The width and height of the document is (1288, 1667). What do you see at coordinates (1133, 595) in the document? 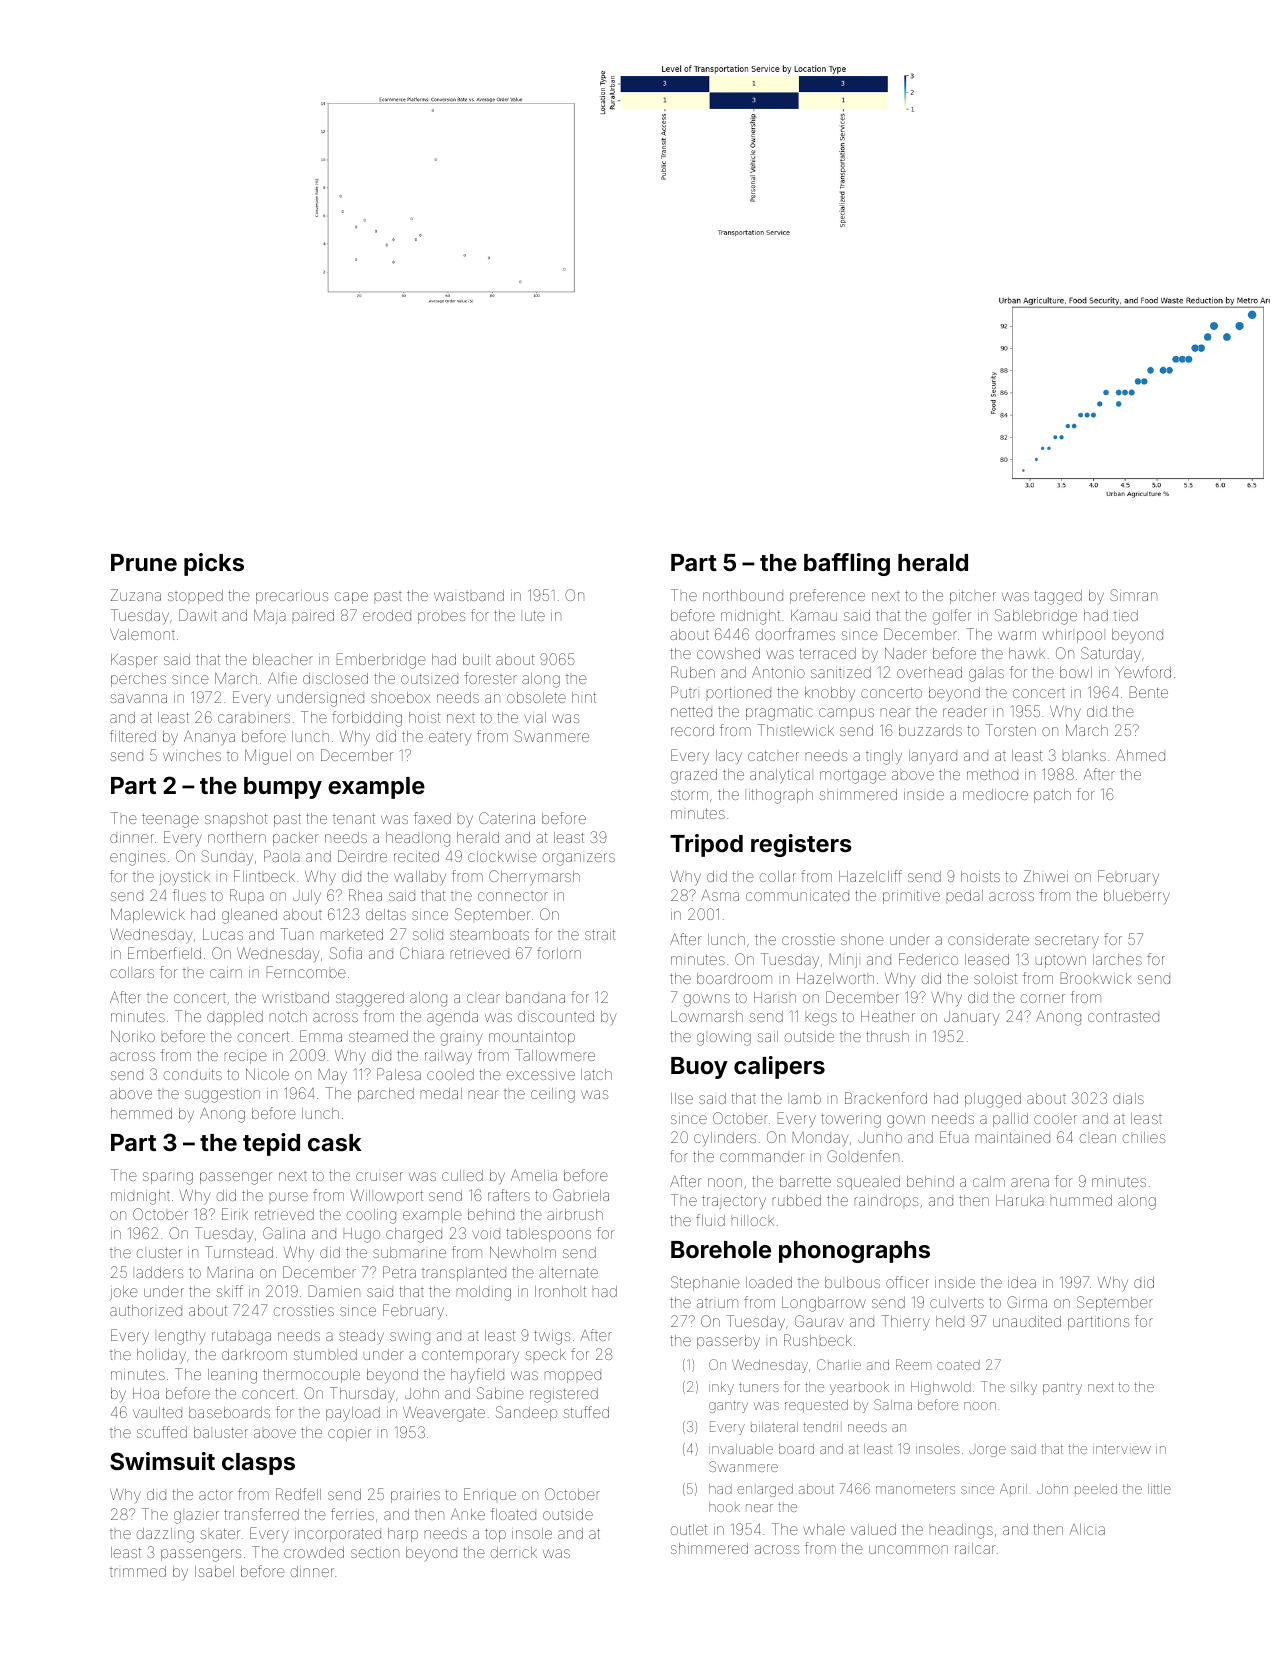
I see `Simran` at bounding box center [1133, 595].
